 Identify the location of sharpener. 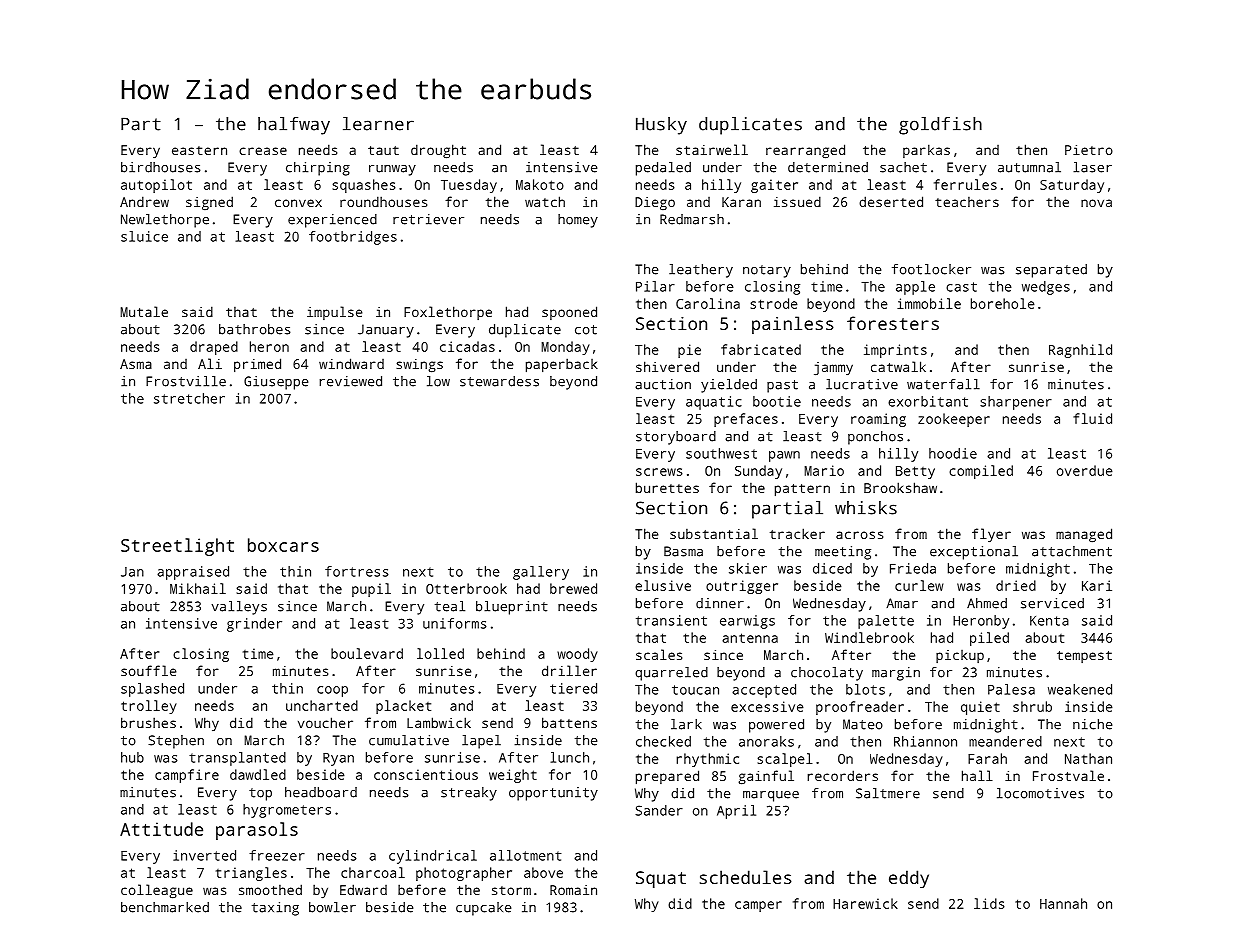
(1016, 403).
